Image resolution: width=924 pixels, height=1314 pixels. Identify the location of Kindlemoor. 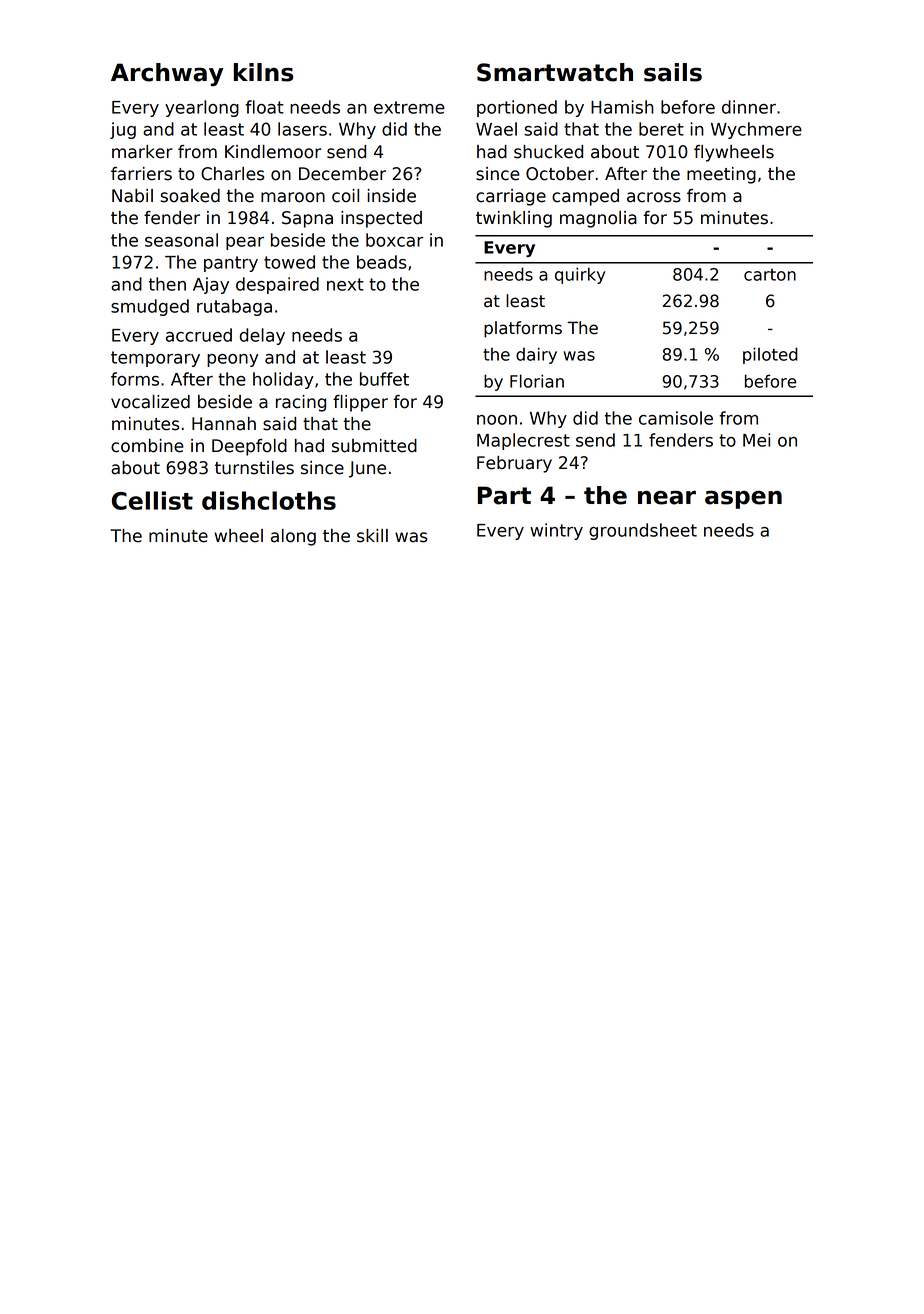
(273, 152).
